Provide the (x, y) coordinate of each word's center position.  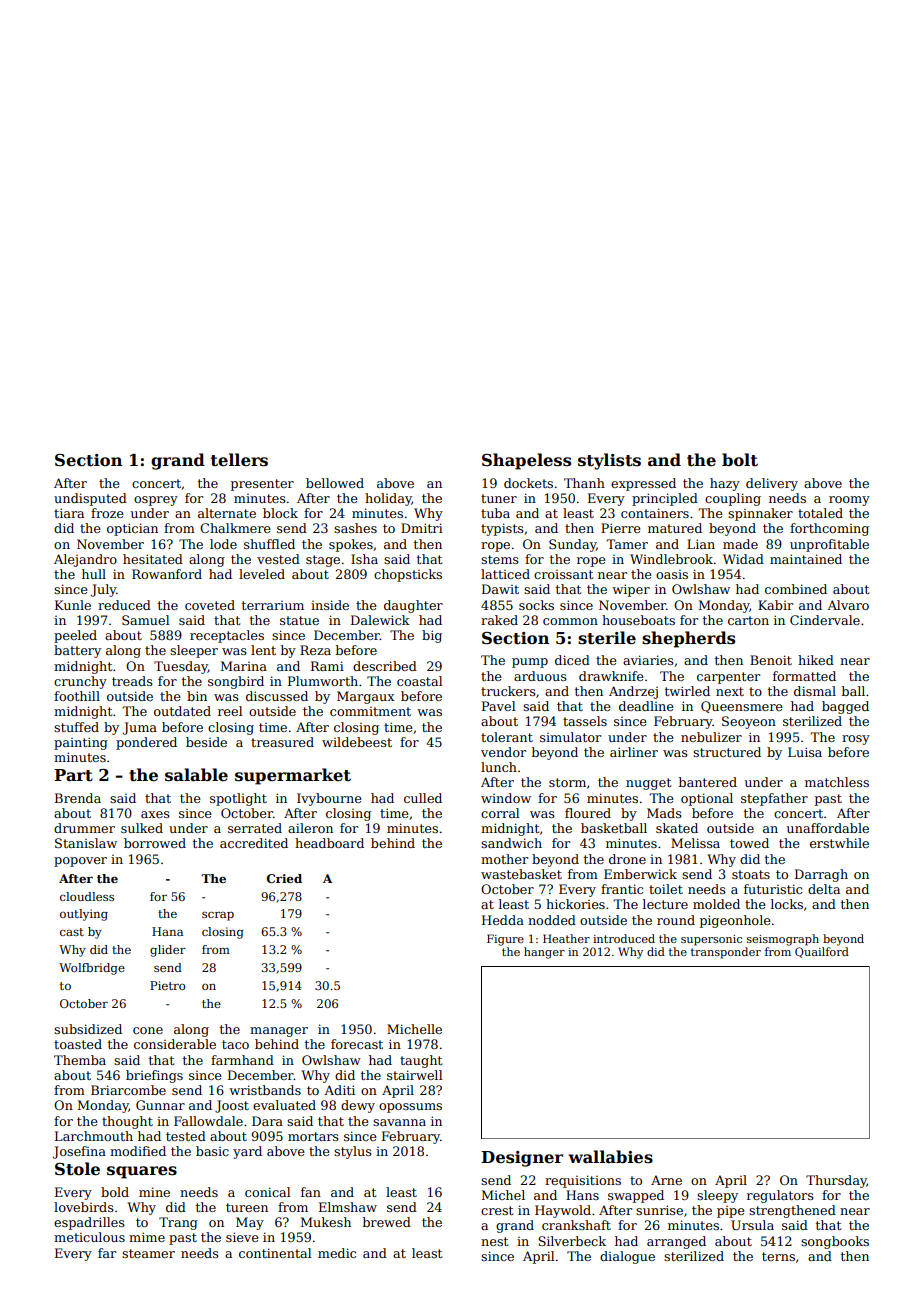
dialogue (627, 1257)
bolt (740, 460)
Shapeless (526, 461)
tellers (239, 460)
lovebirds (84, 1207)
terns (778, 1256)
